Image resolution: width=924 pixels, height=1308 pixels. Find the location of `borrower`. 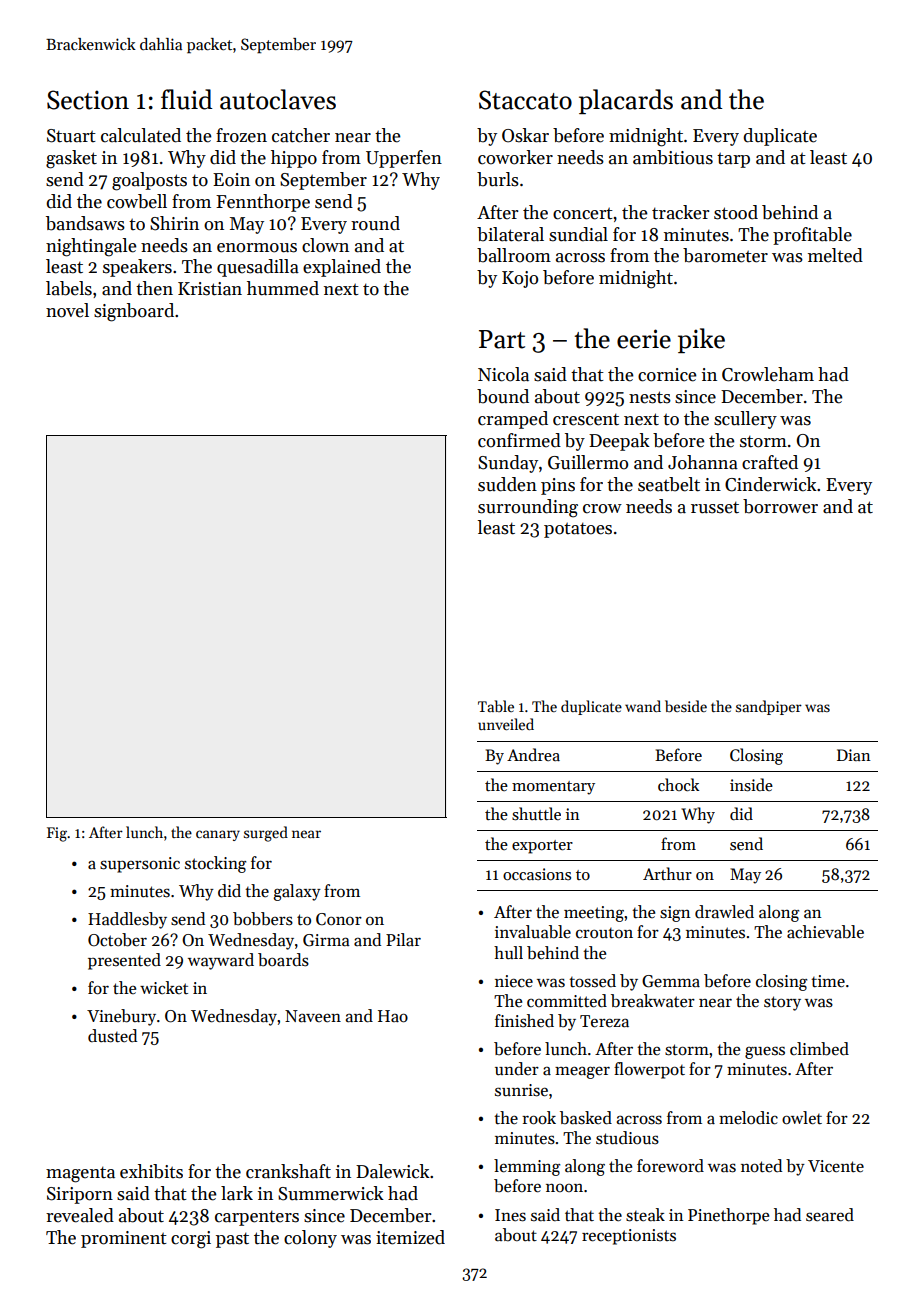

borrower is located at coordinates (780, 506).
